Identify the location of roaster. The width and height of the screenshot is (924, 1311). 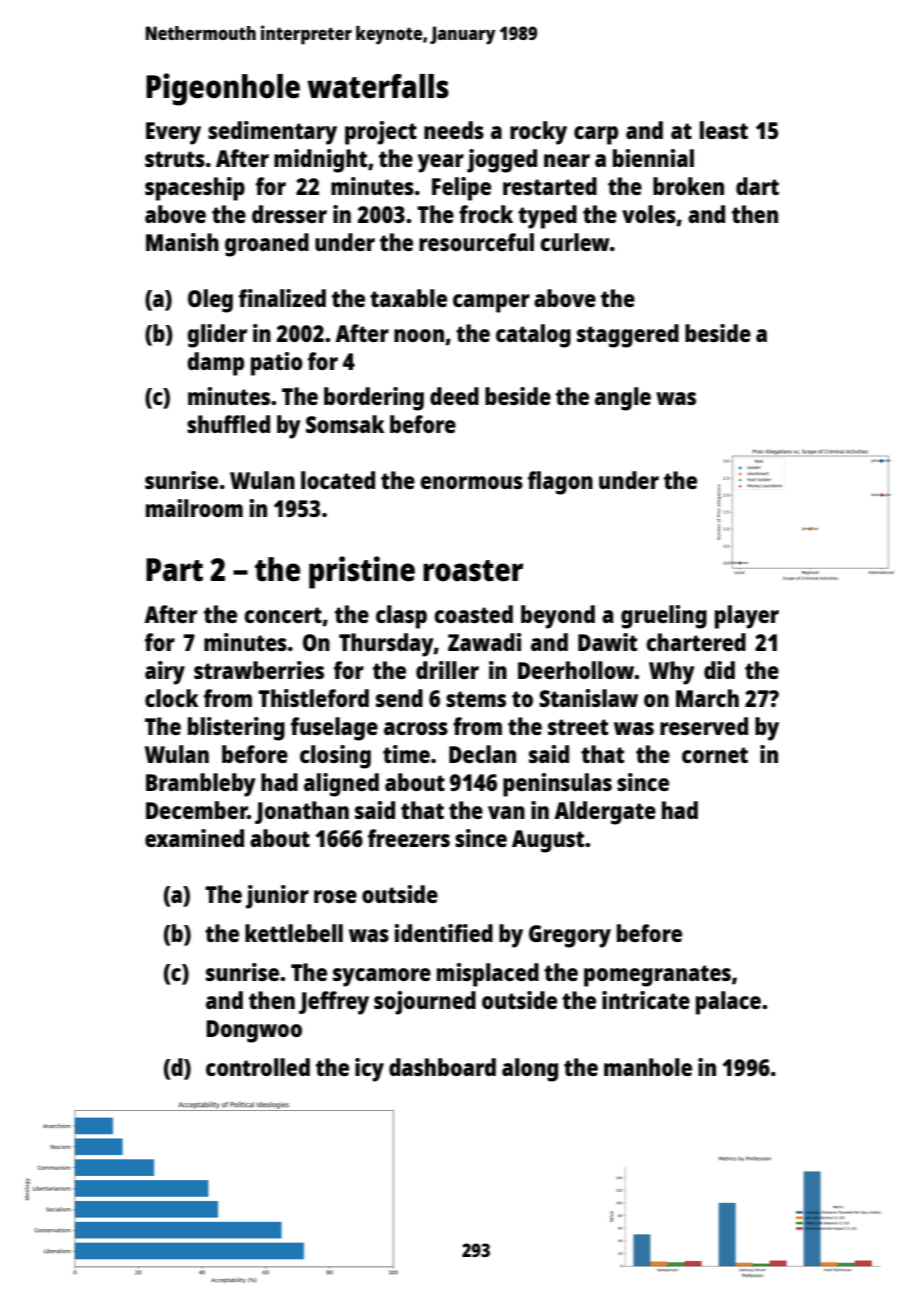
(473, 571).
